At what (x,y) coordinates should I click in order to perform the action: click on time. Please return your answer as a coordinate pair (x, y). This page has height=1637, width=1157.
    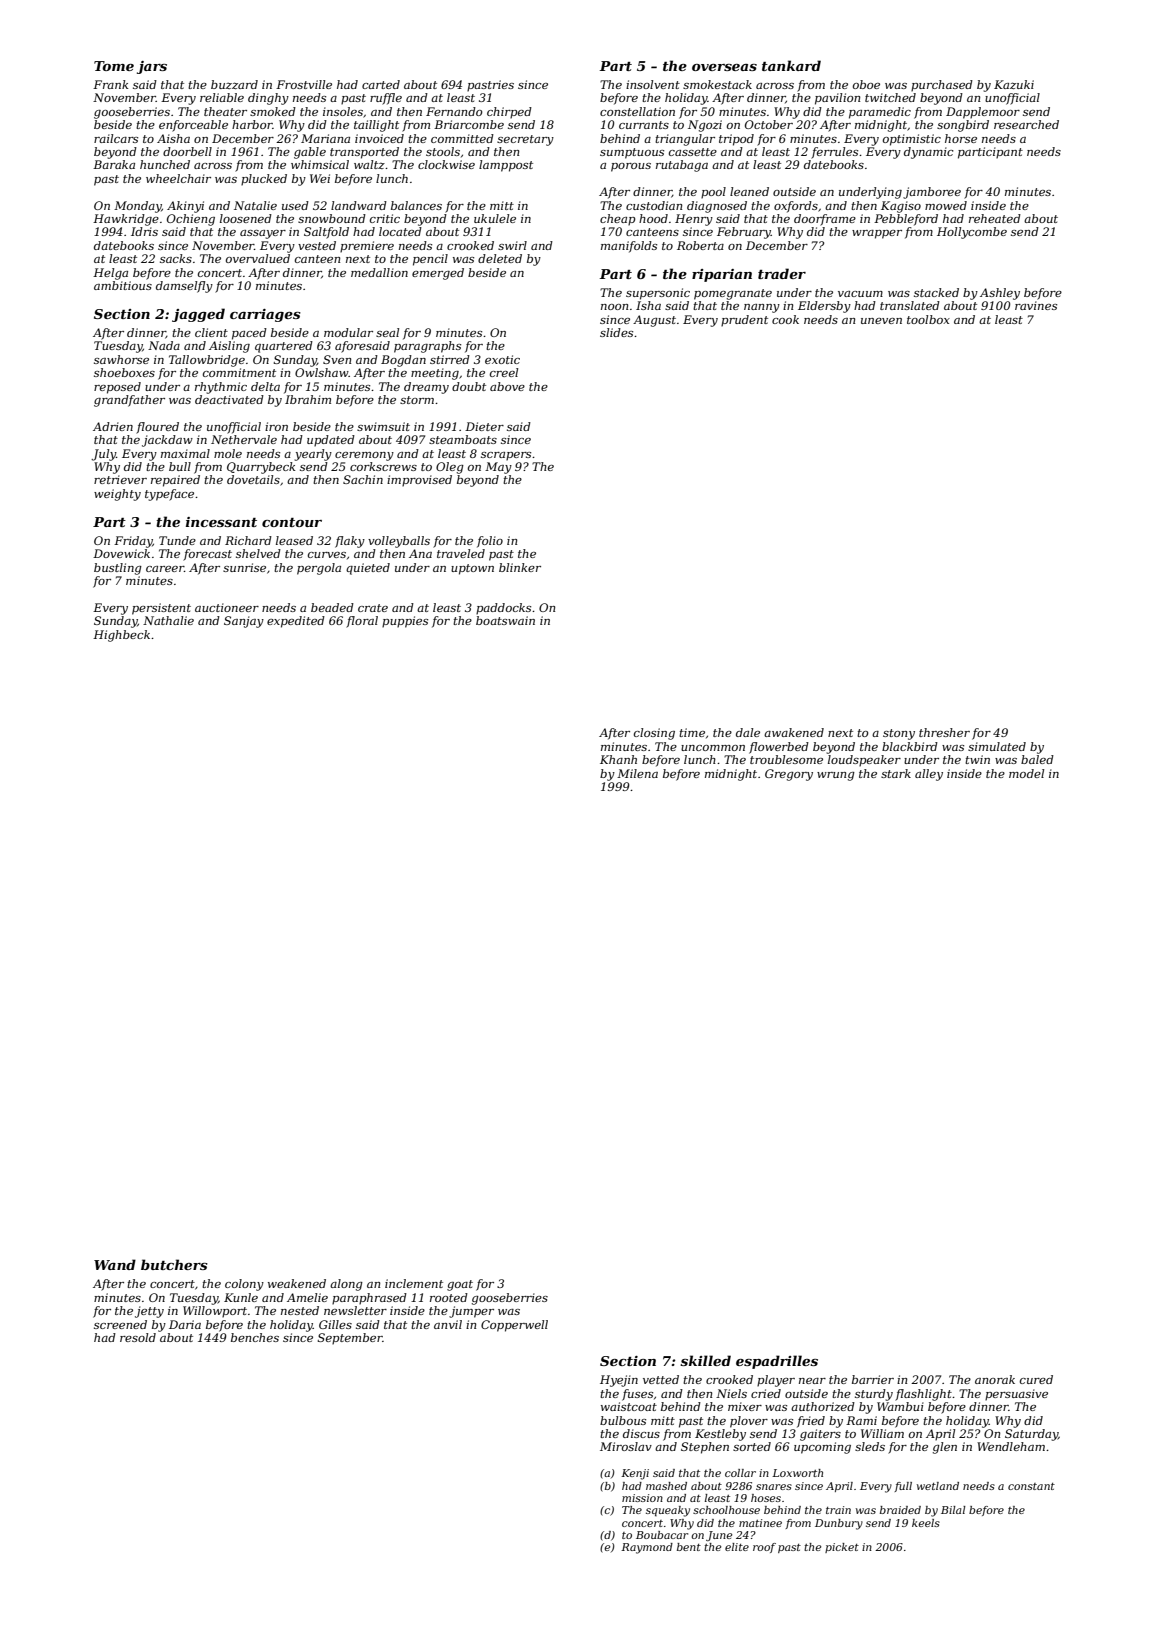
    Looking at the image, I should click on (692, 732).
